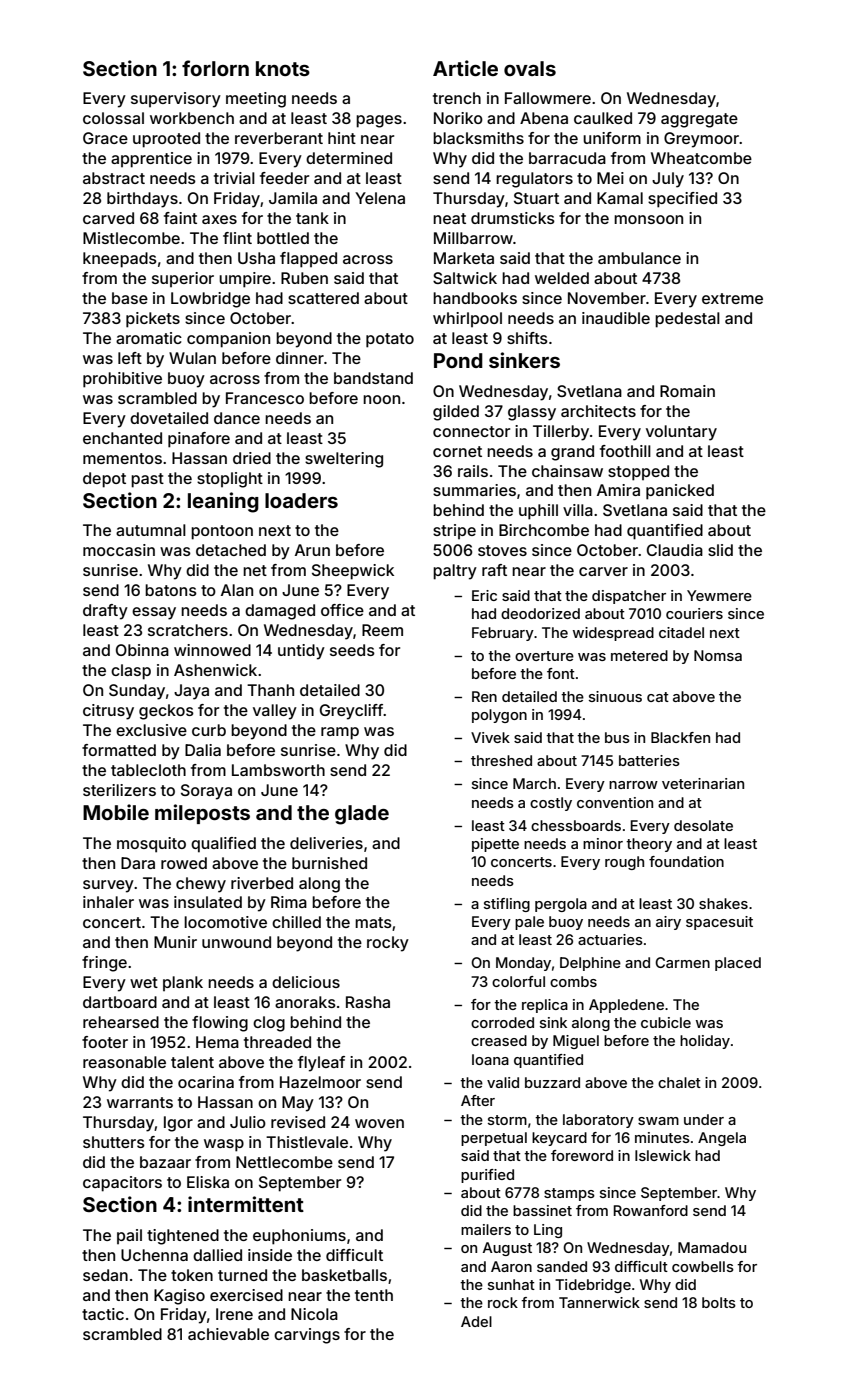  Describe the element at coordinates (203, 750) in the screenshot. I see `Dalia` at that location.
